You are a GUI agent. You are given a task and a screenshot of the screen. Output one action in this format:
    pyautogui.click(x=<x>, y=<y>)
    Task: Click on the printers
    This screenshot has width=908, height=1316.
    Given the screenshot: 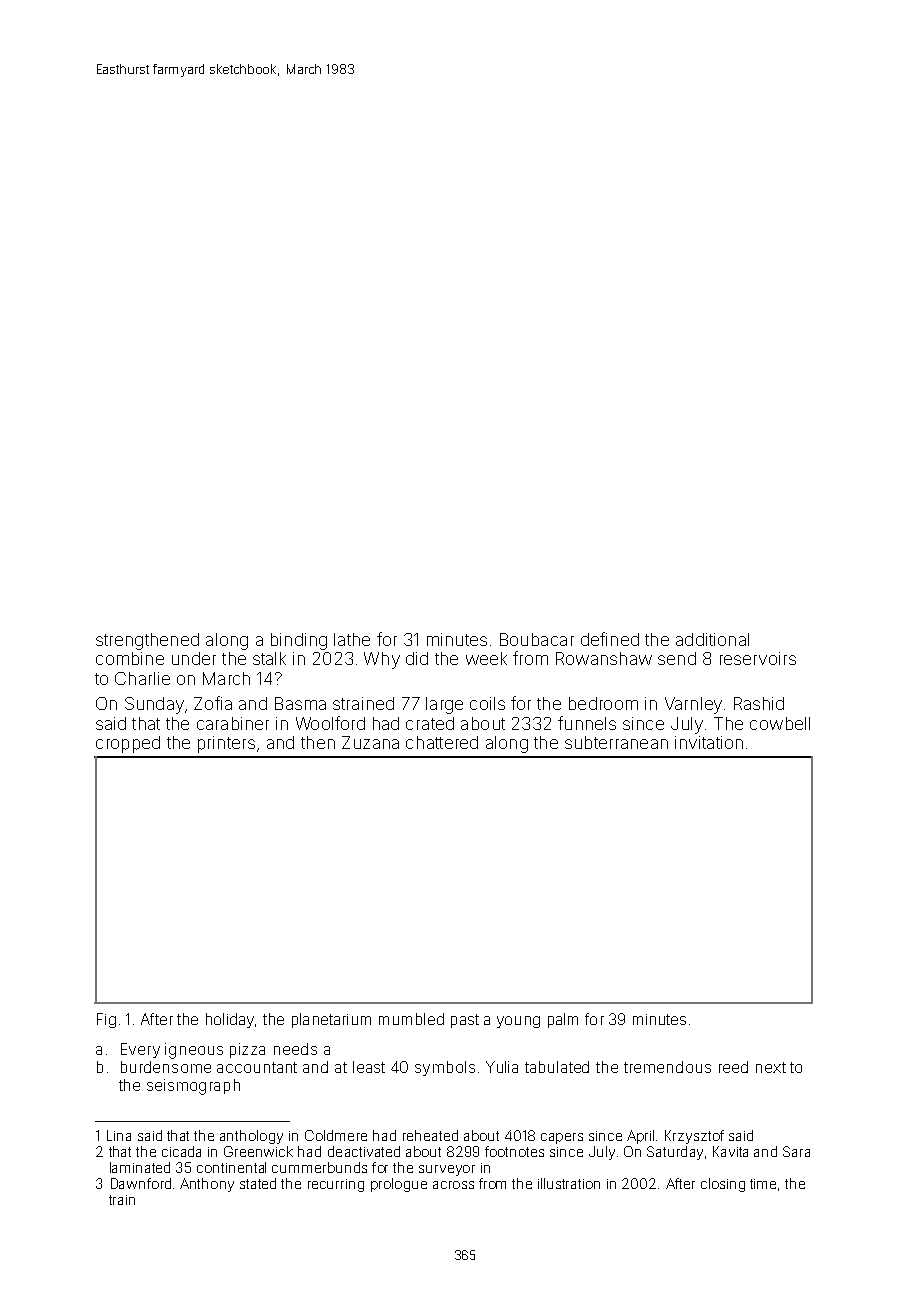 What is the action you would take?
    pyautogui.click(x=226, y=744)
